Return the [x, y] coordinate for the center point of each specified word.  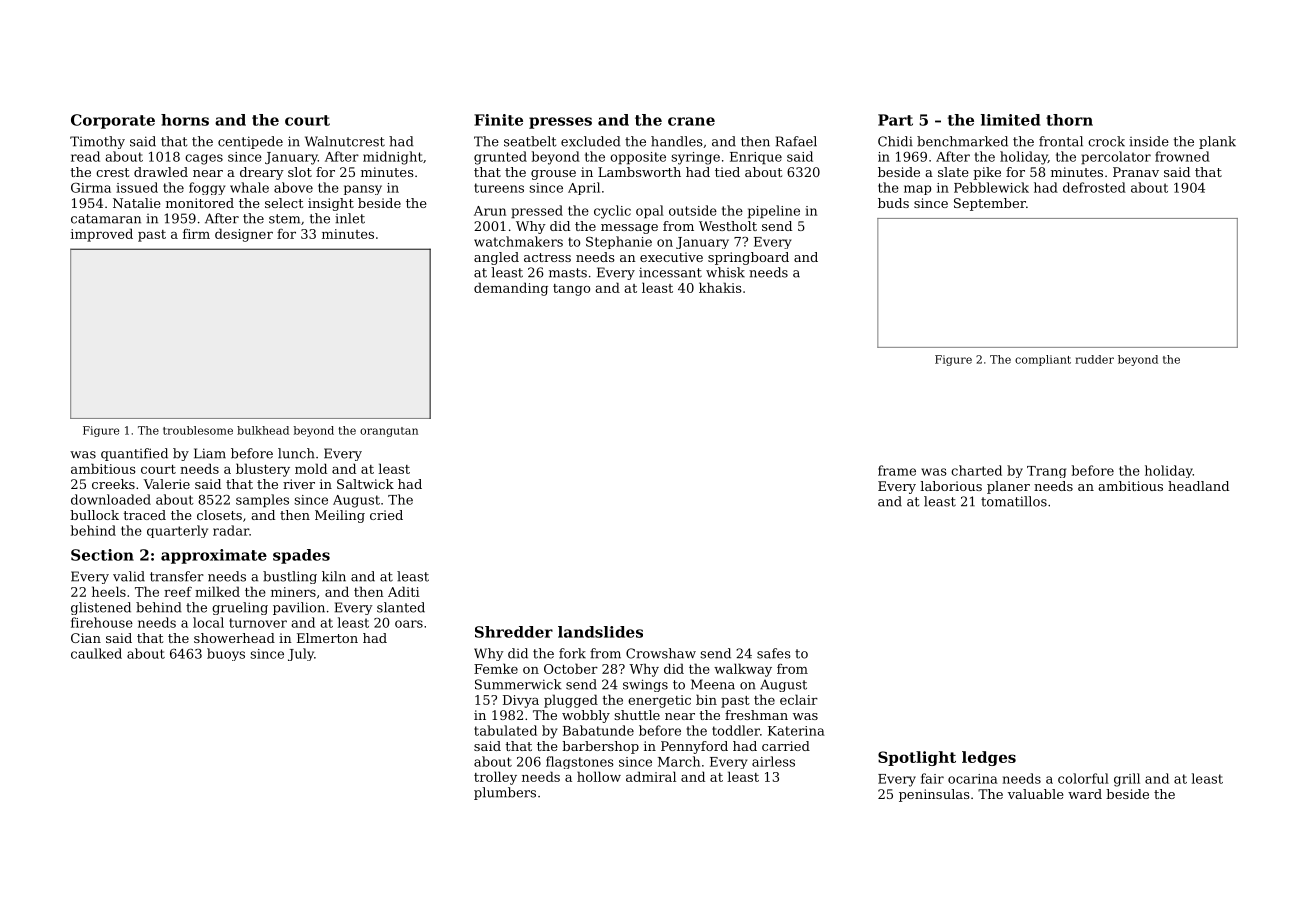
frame [897, 470]
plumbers [505, 793]
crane [691, 121]
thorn [1069, 120]
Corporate [113, 121]
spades [301, 556]
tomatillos [1014, 501]
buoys [226, 654]
